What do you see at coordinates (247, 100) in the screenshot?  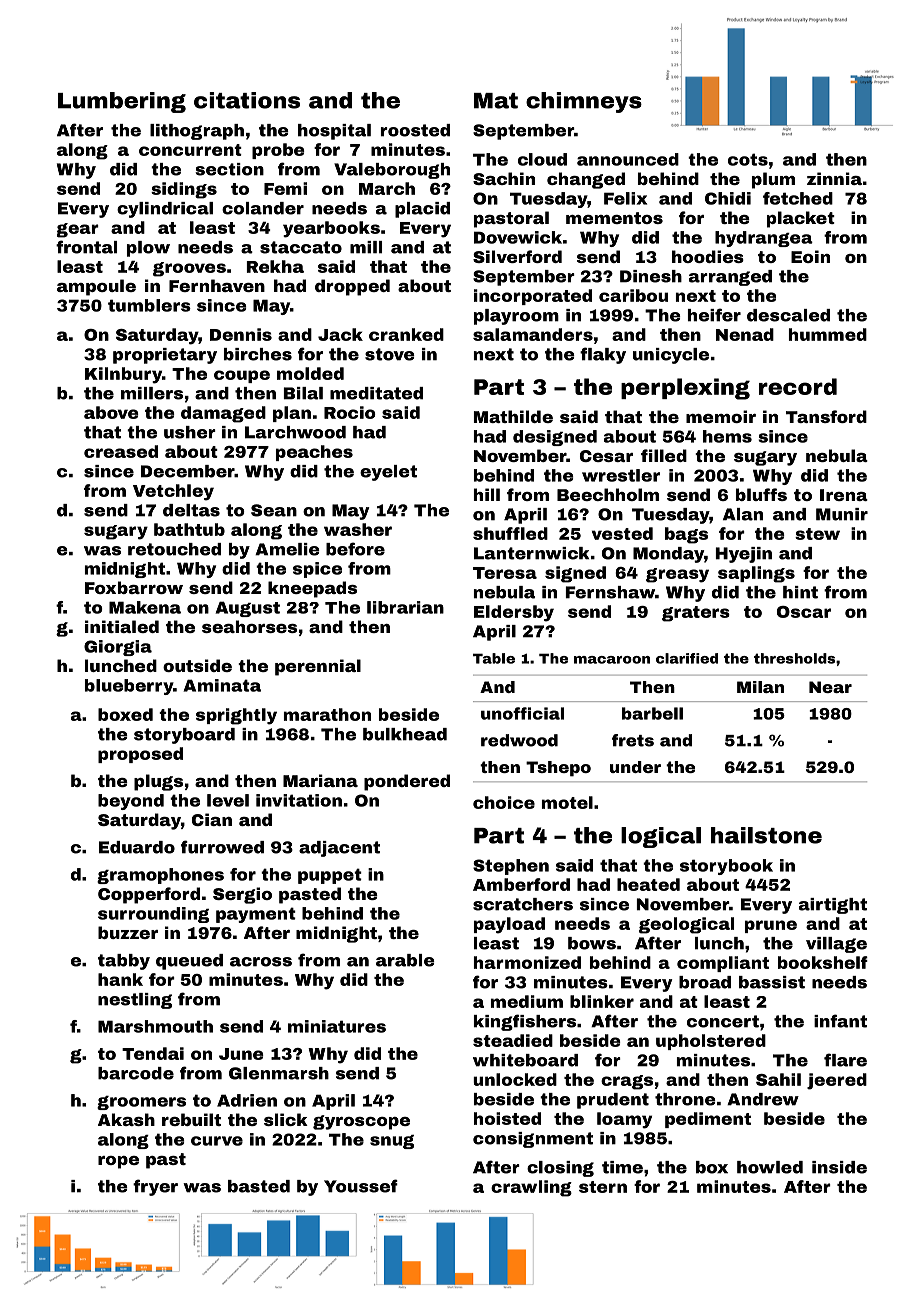 I see `citations` at bounding box center [247, 100].
